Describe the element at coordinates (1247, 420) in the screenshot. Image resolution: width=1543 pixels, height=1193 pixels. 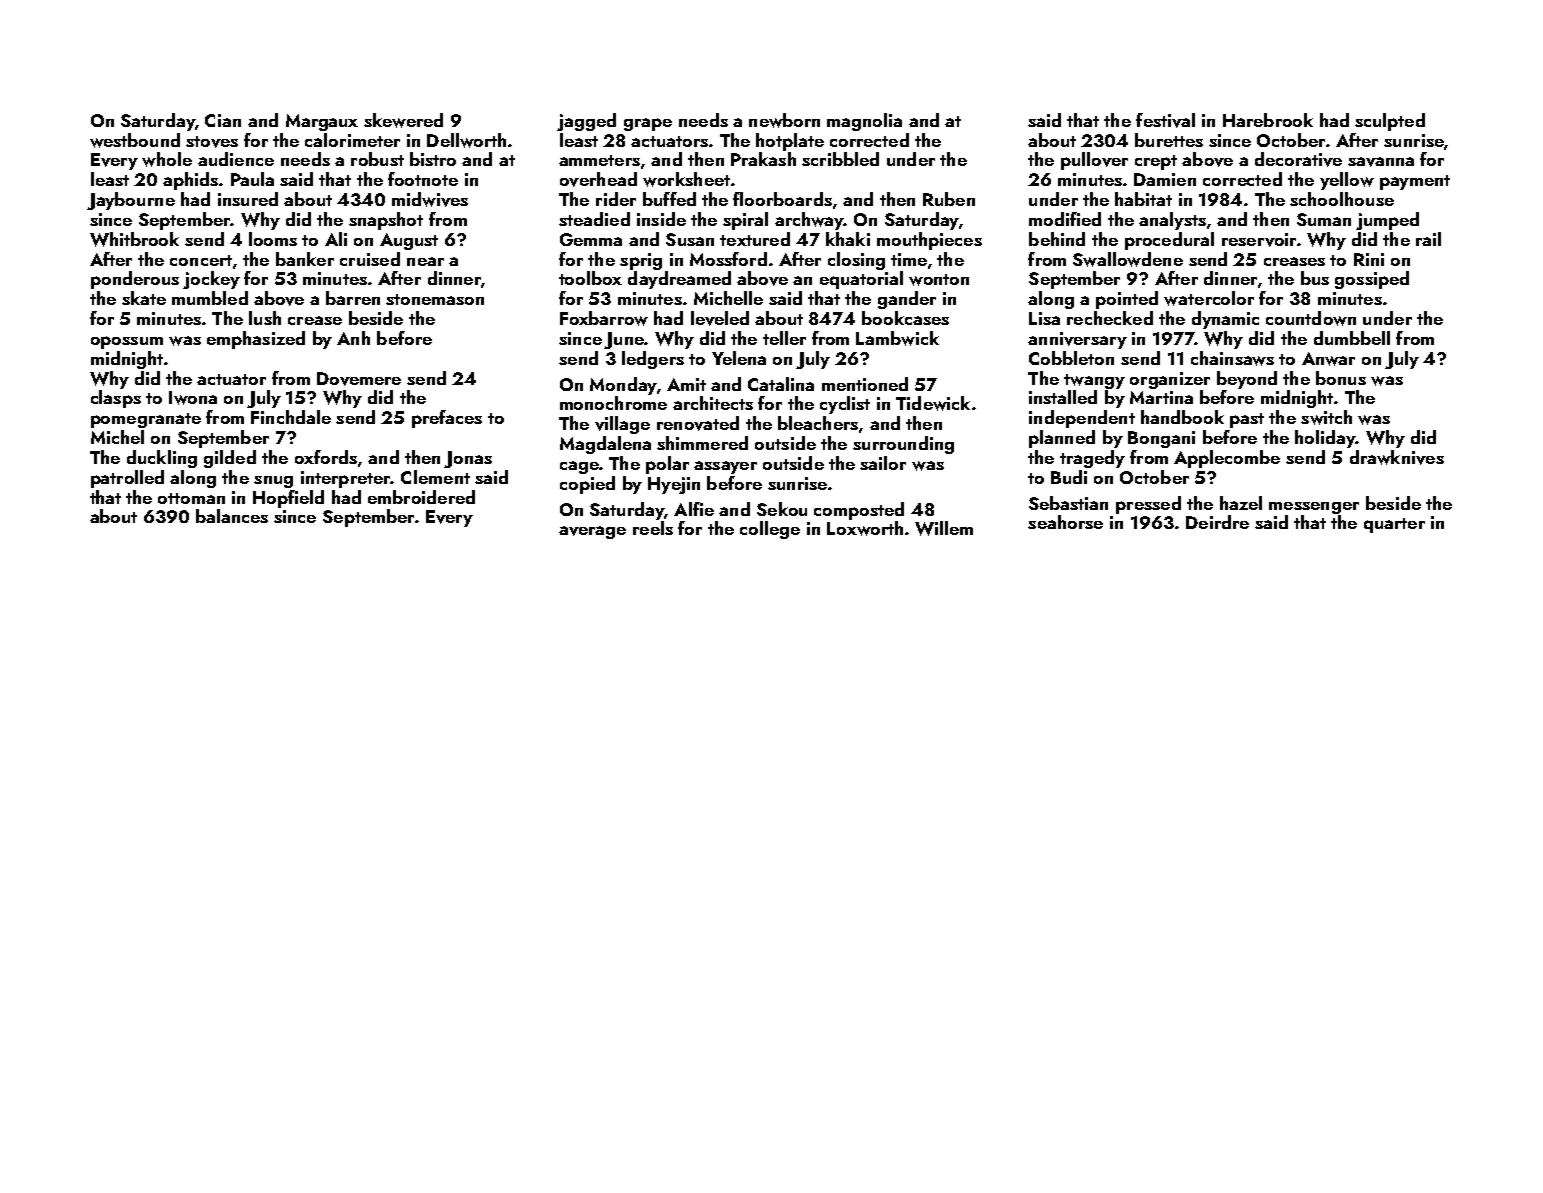
I see `past` at that location.
